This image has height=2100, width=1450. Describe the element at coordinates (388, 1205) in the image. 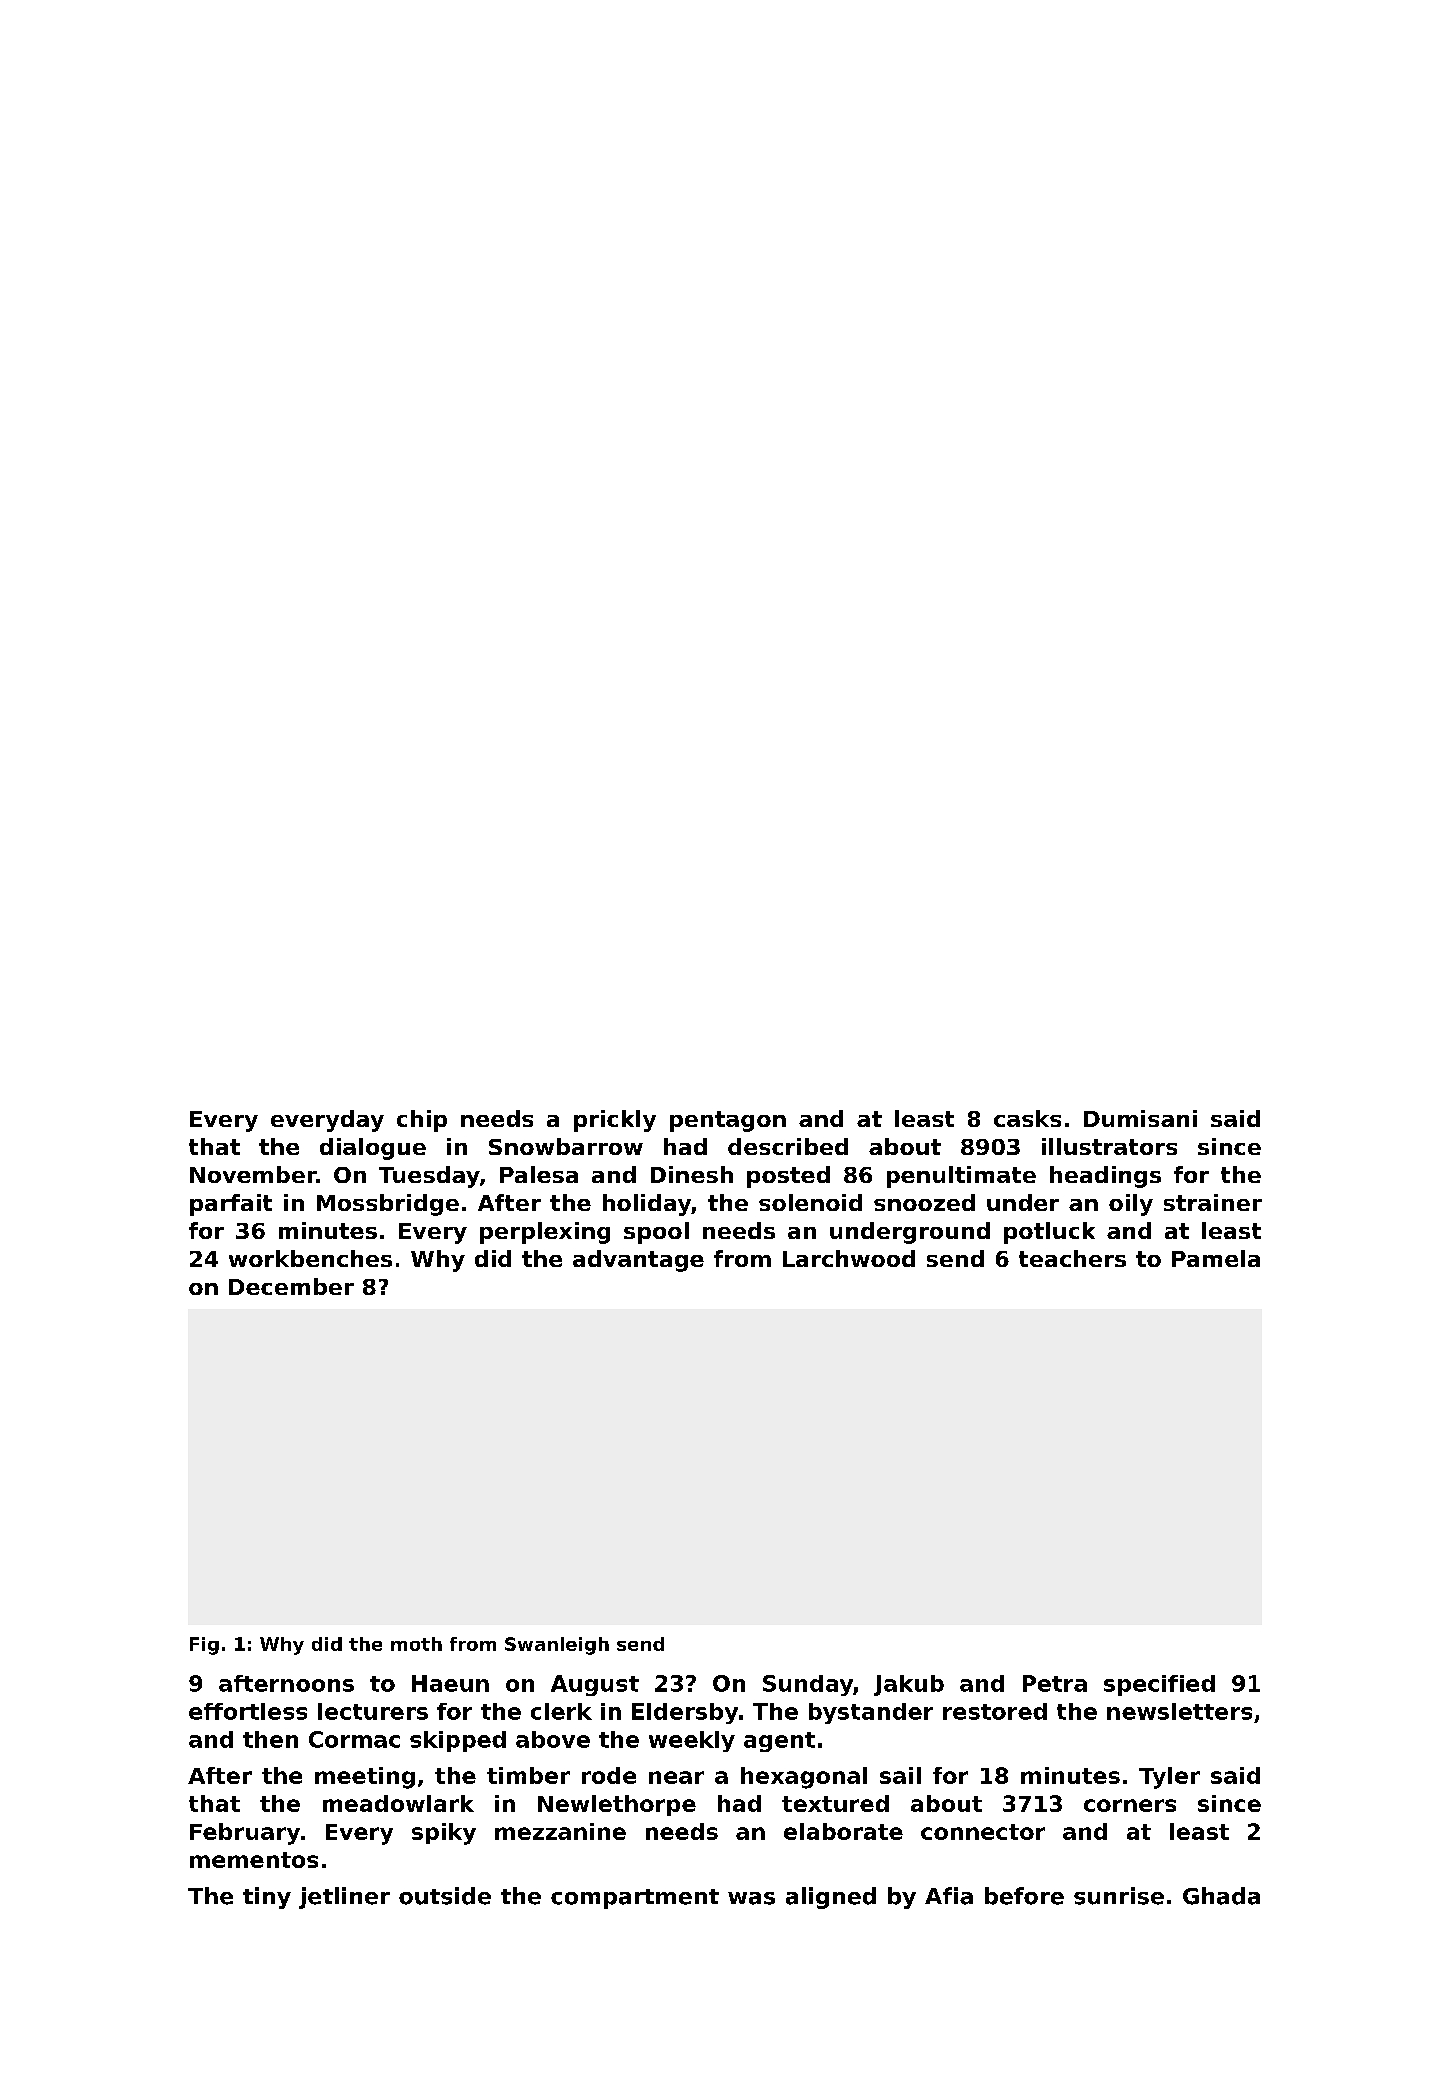

I see `Mossbridge` at that location.
